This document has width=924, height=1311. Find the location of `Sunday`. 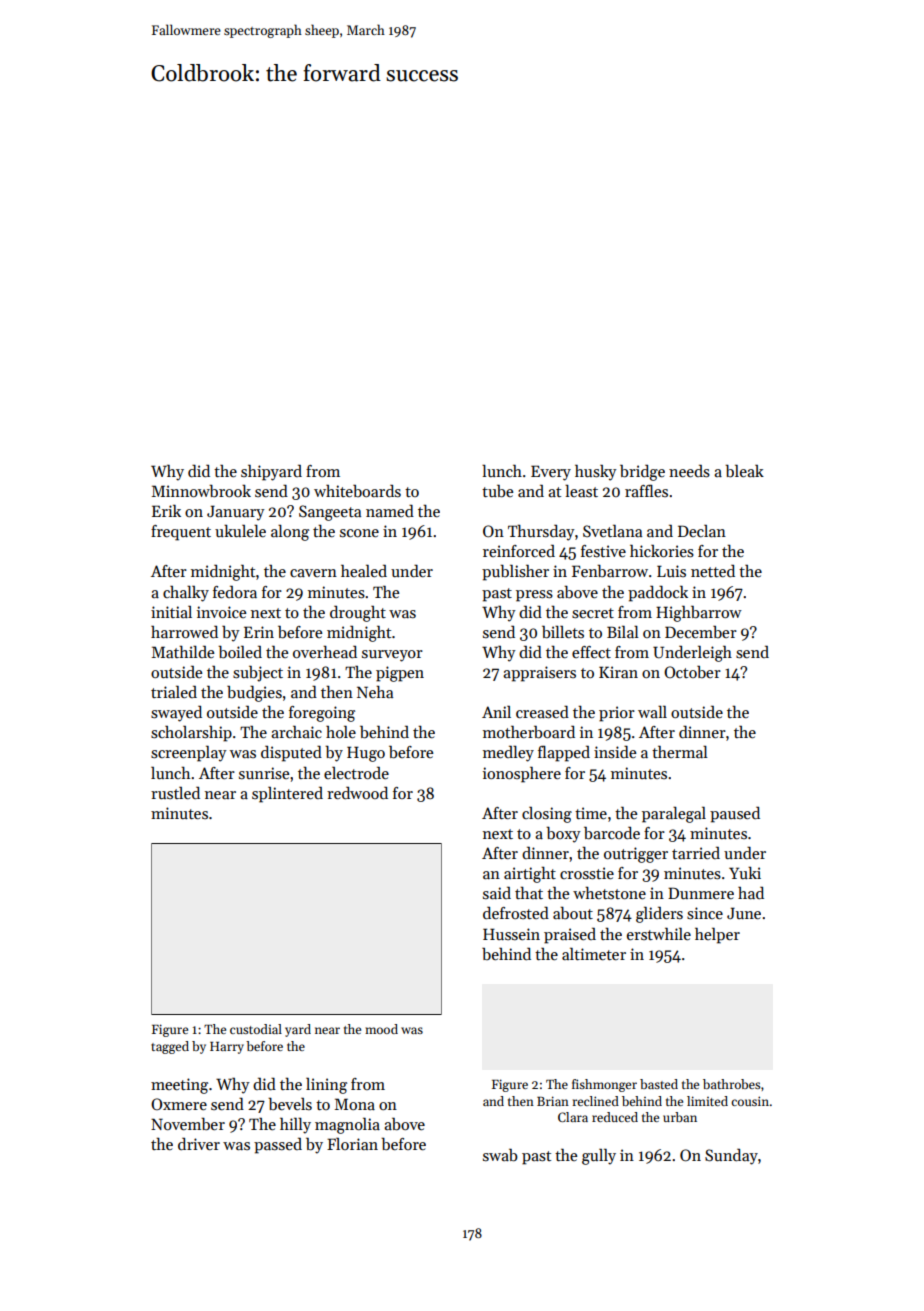

Sunday is located at coordinates (731, 1156).
